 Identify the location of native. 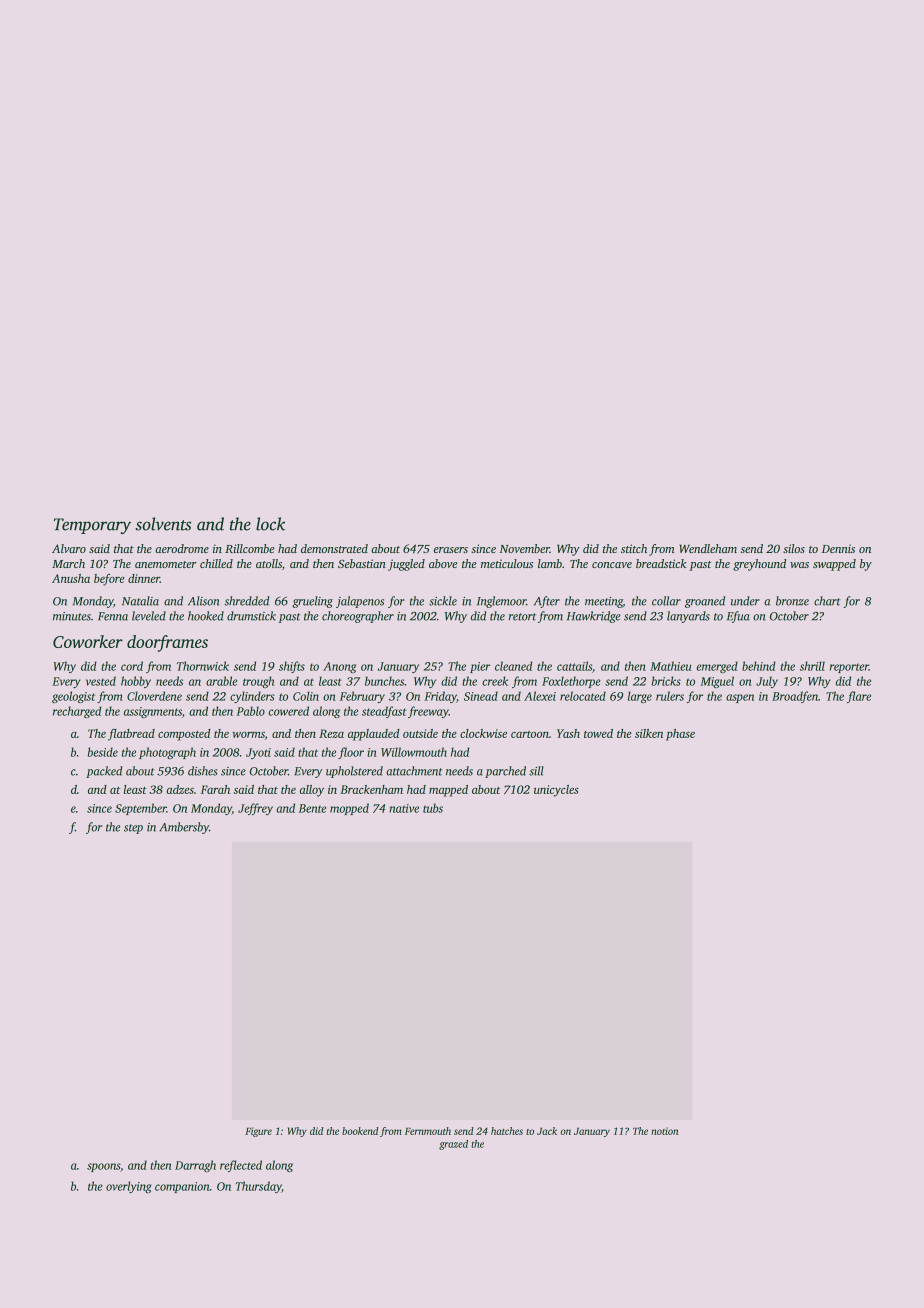
(404, 808).
